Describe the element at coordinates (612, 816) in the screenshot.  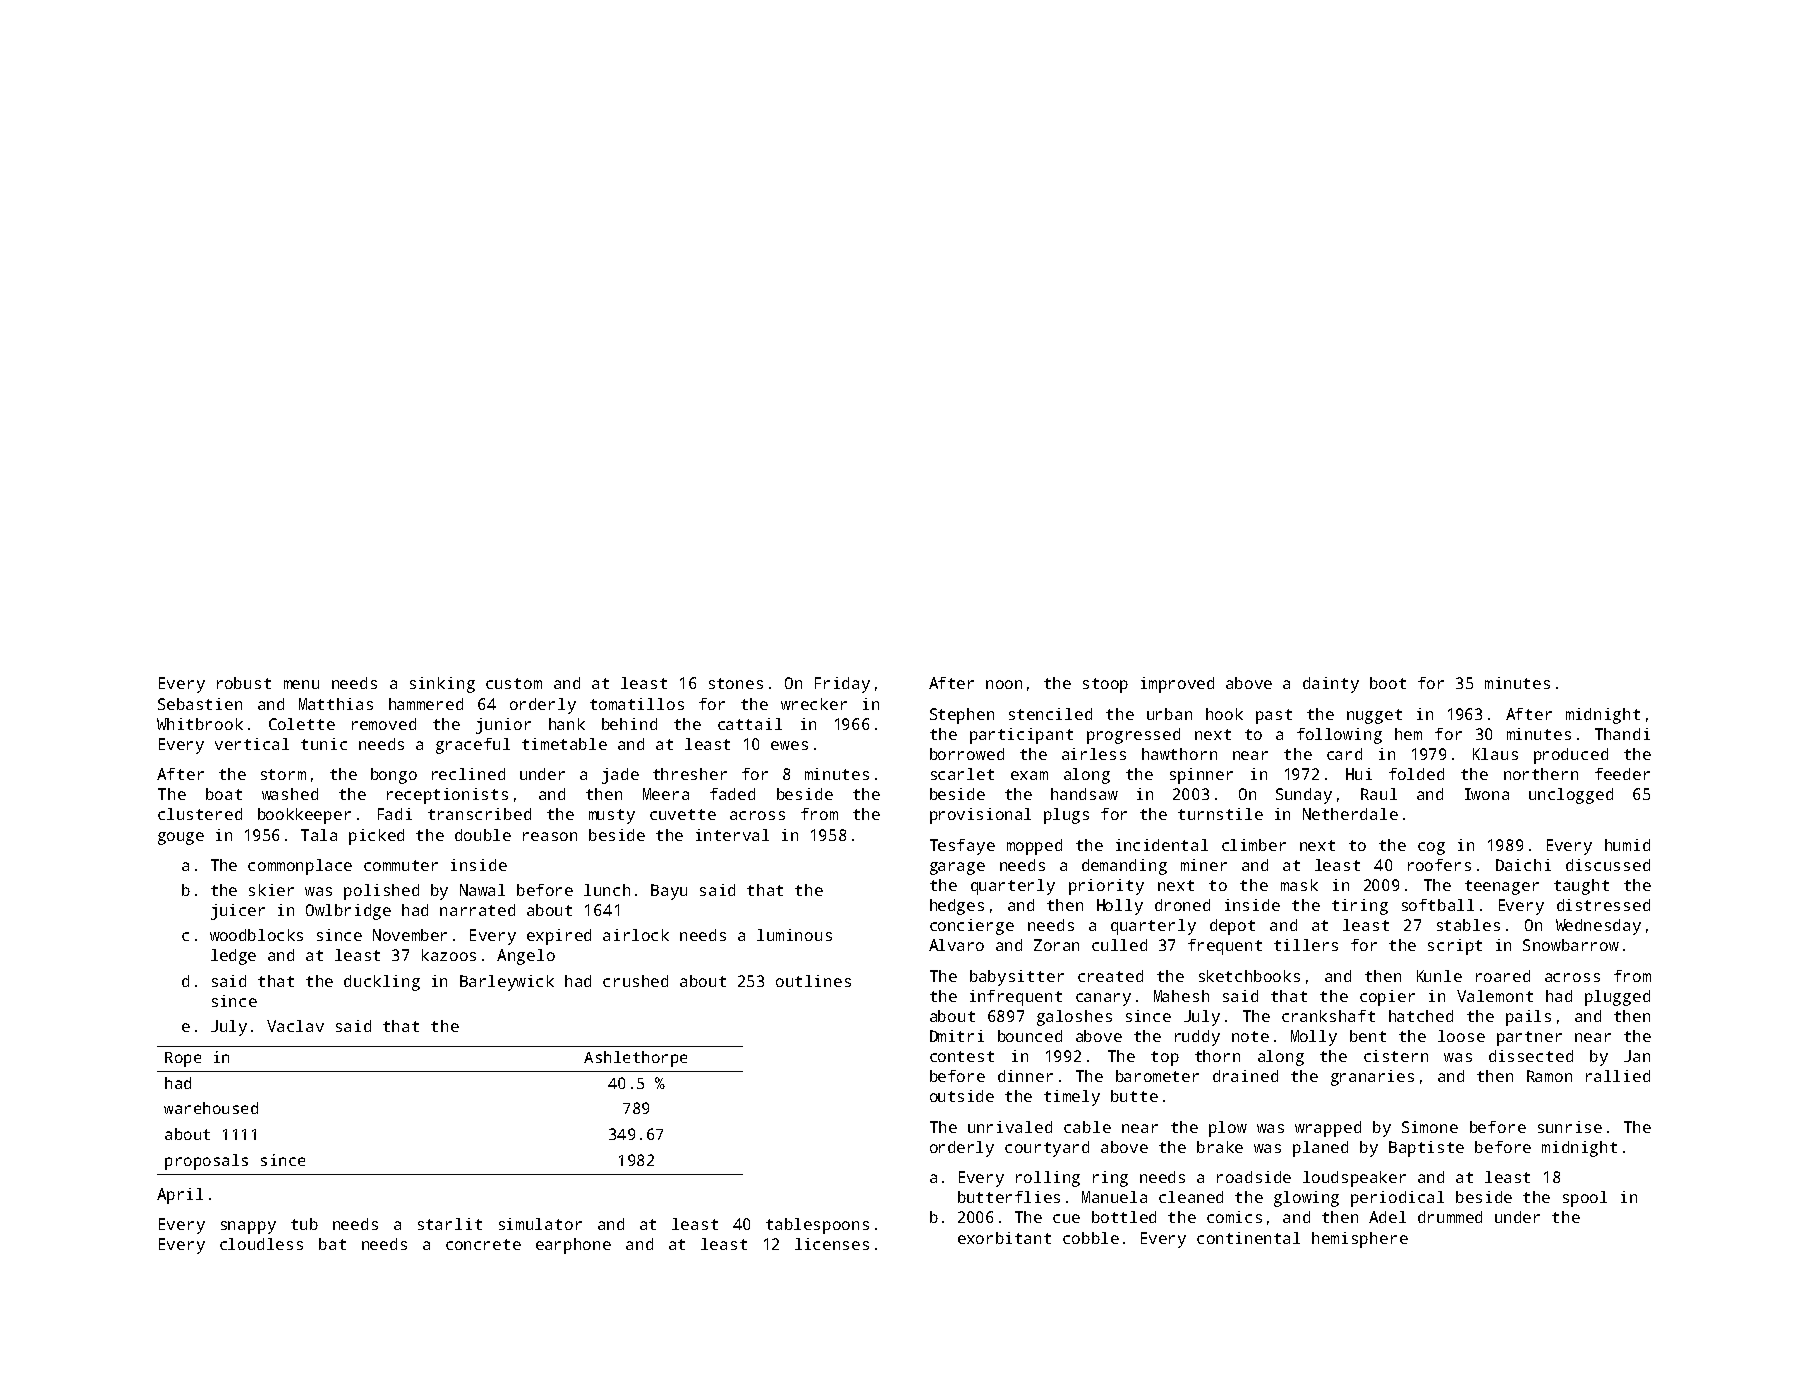
I see `musty` at that location.
